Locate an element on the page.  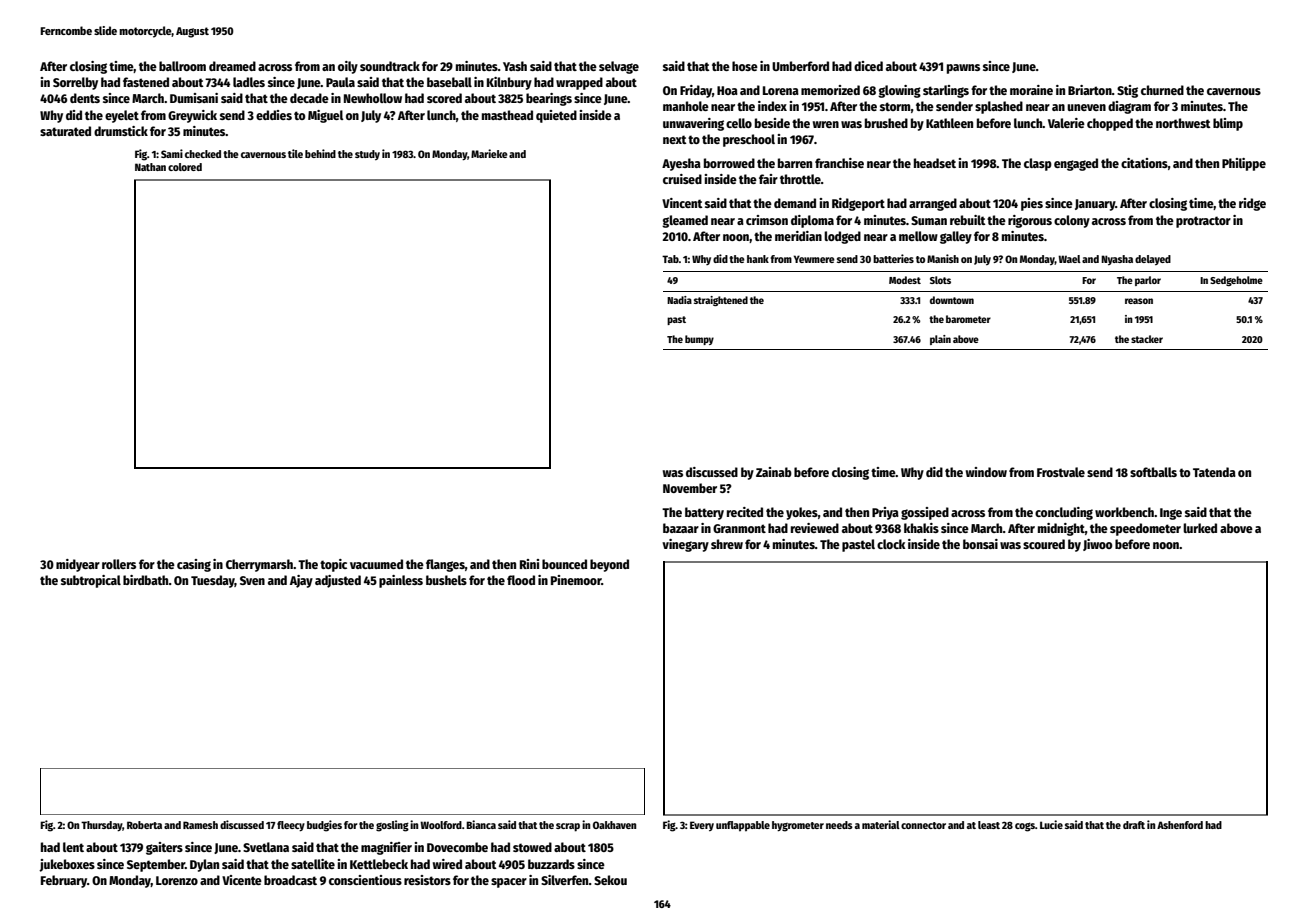
subtropical is located at coordinates (91, 581).
